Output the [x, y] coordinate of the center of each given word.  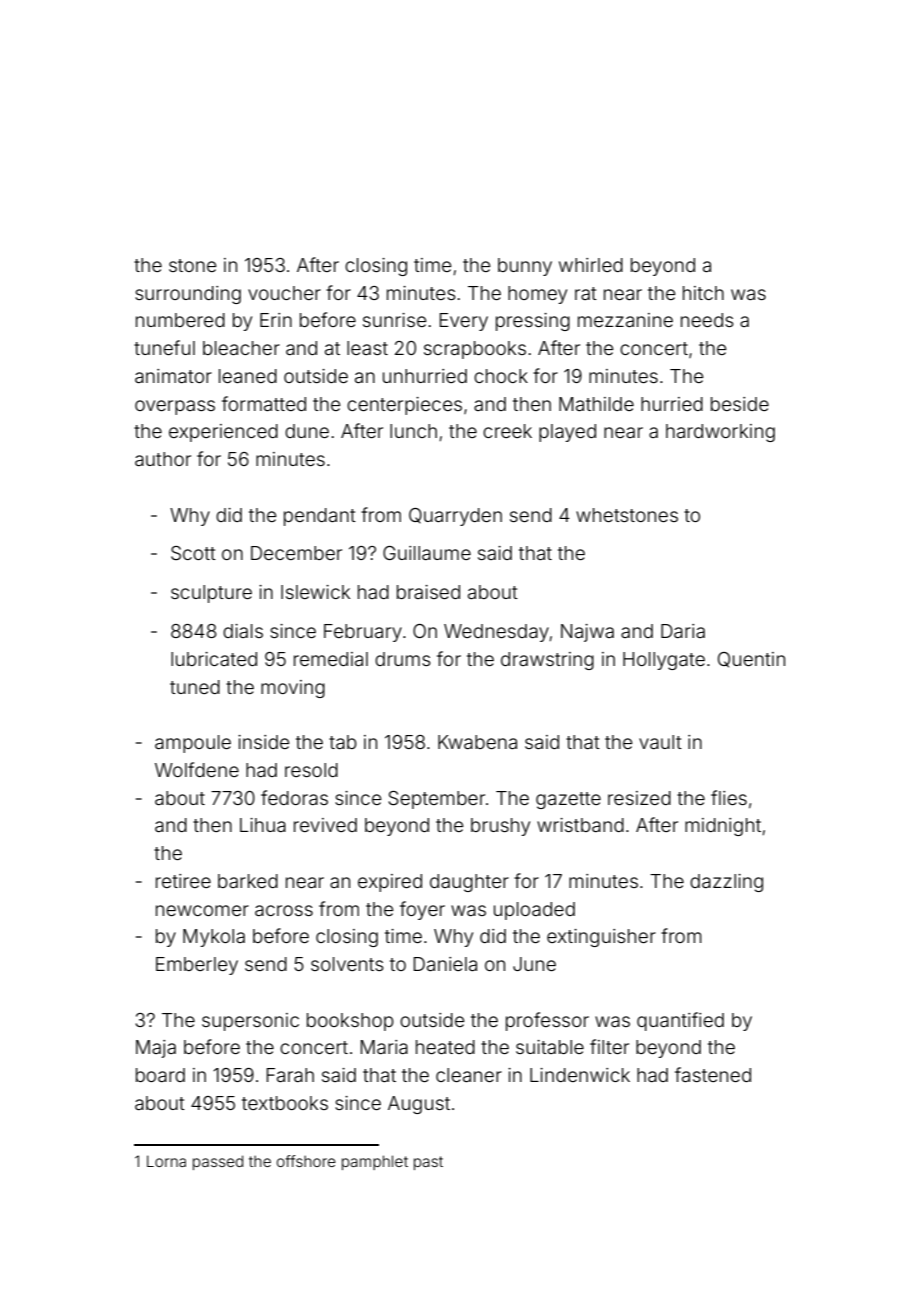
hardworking [720, 433]
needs [707, 320]
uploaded [534, 911]
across [284, 910]
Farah [290, 1075]
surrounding [188, 295]
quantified [680, 1021]
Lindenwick [580, 1075]
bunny [525, 267]
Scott [193, 553]
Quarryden [455, 517]
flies [729, 797]
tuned [195, 687]
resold [311, 770]
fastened [713, 1074]
